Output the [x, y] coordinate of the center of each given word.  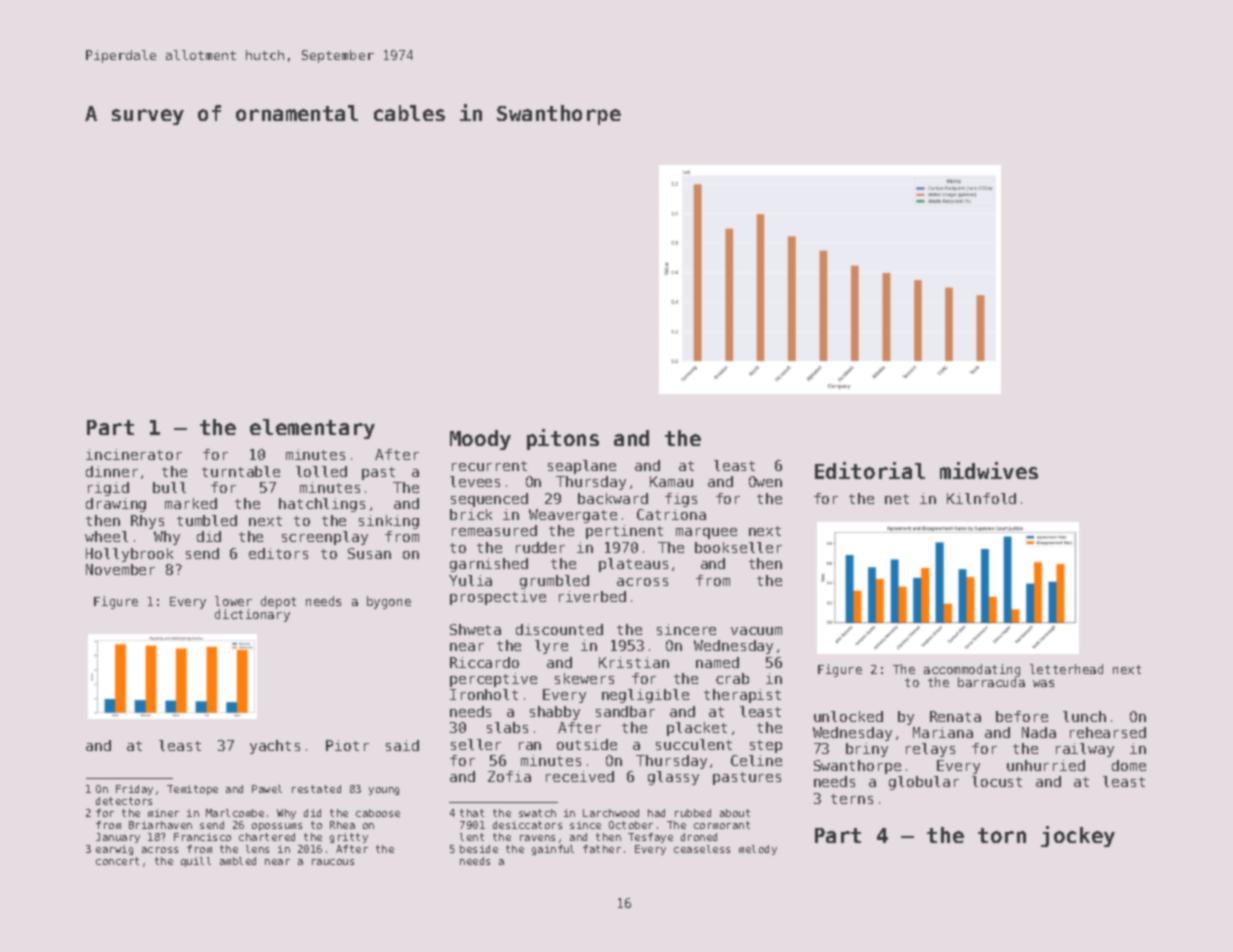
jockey [1078, 836]
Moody [480, 440]
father [602, 849]
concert [117, 861]
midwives [989, 470]
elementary [312, 429]
